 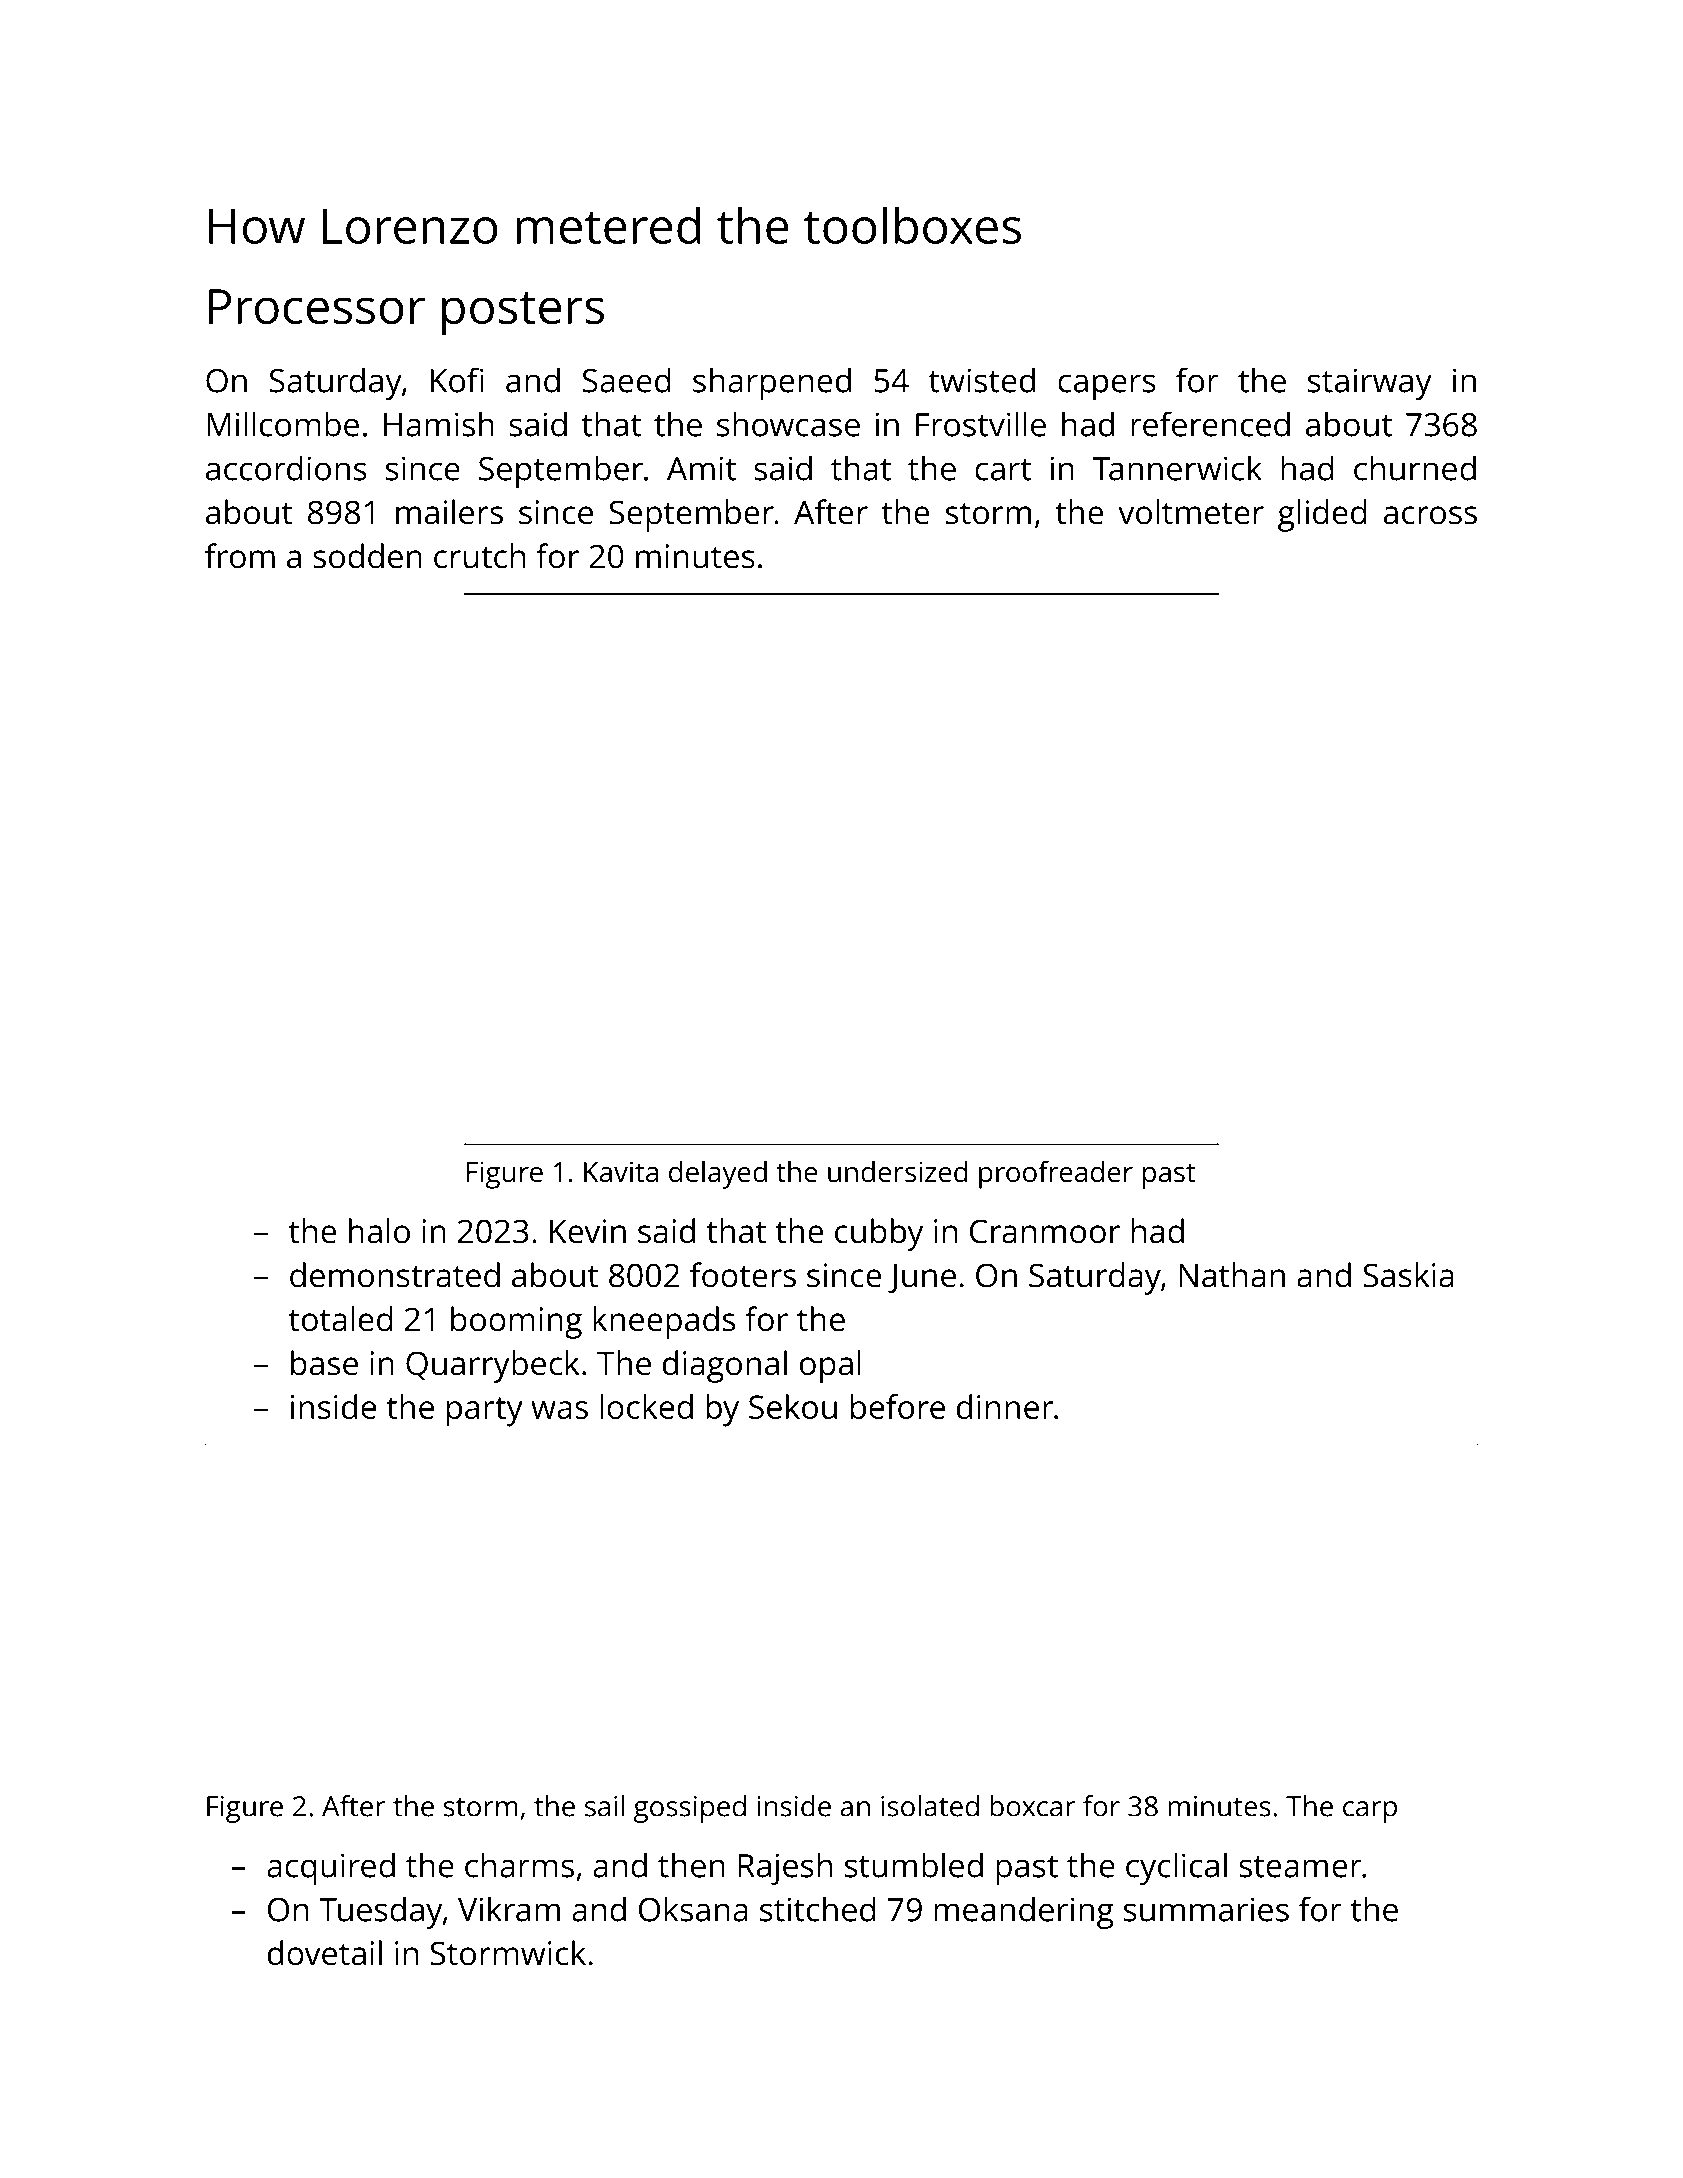 What do you see at coordinates (479, 556) in the screenshot?
I see `crutch` at bounding box center [479, 556].
